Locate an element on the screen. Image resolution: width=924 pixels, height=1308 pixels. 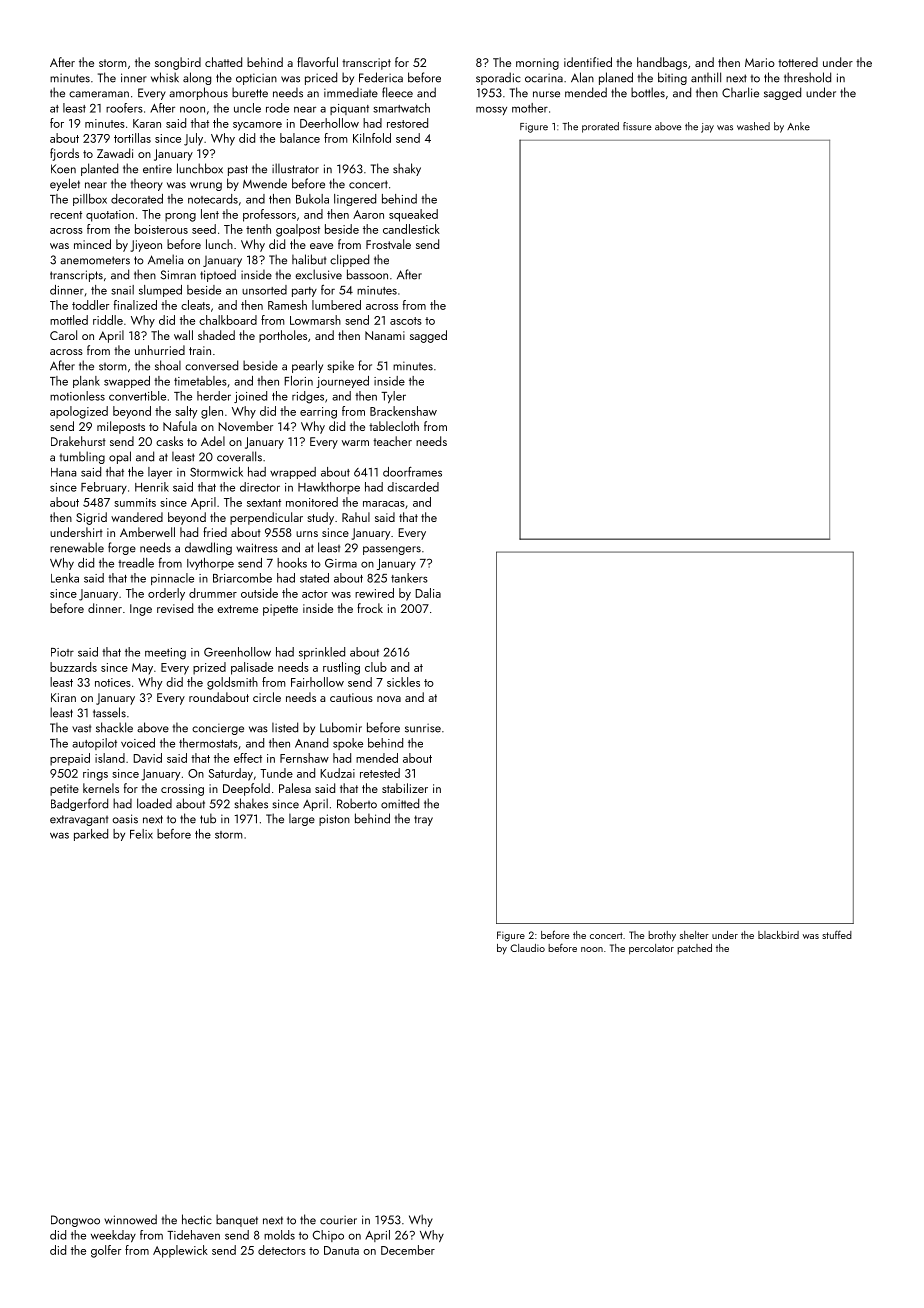
courier is located at coordinates (338, 1220).
